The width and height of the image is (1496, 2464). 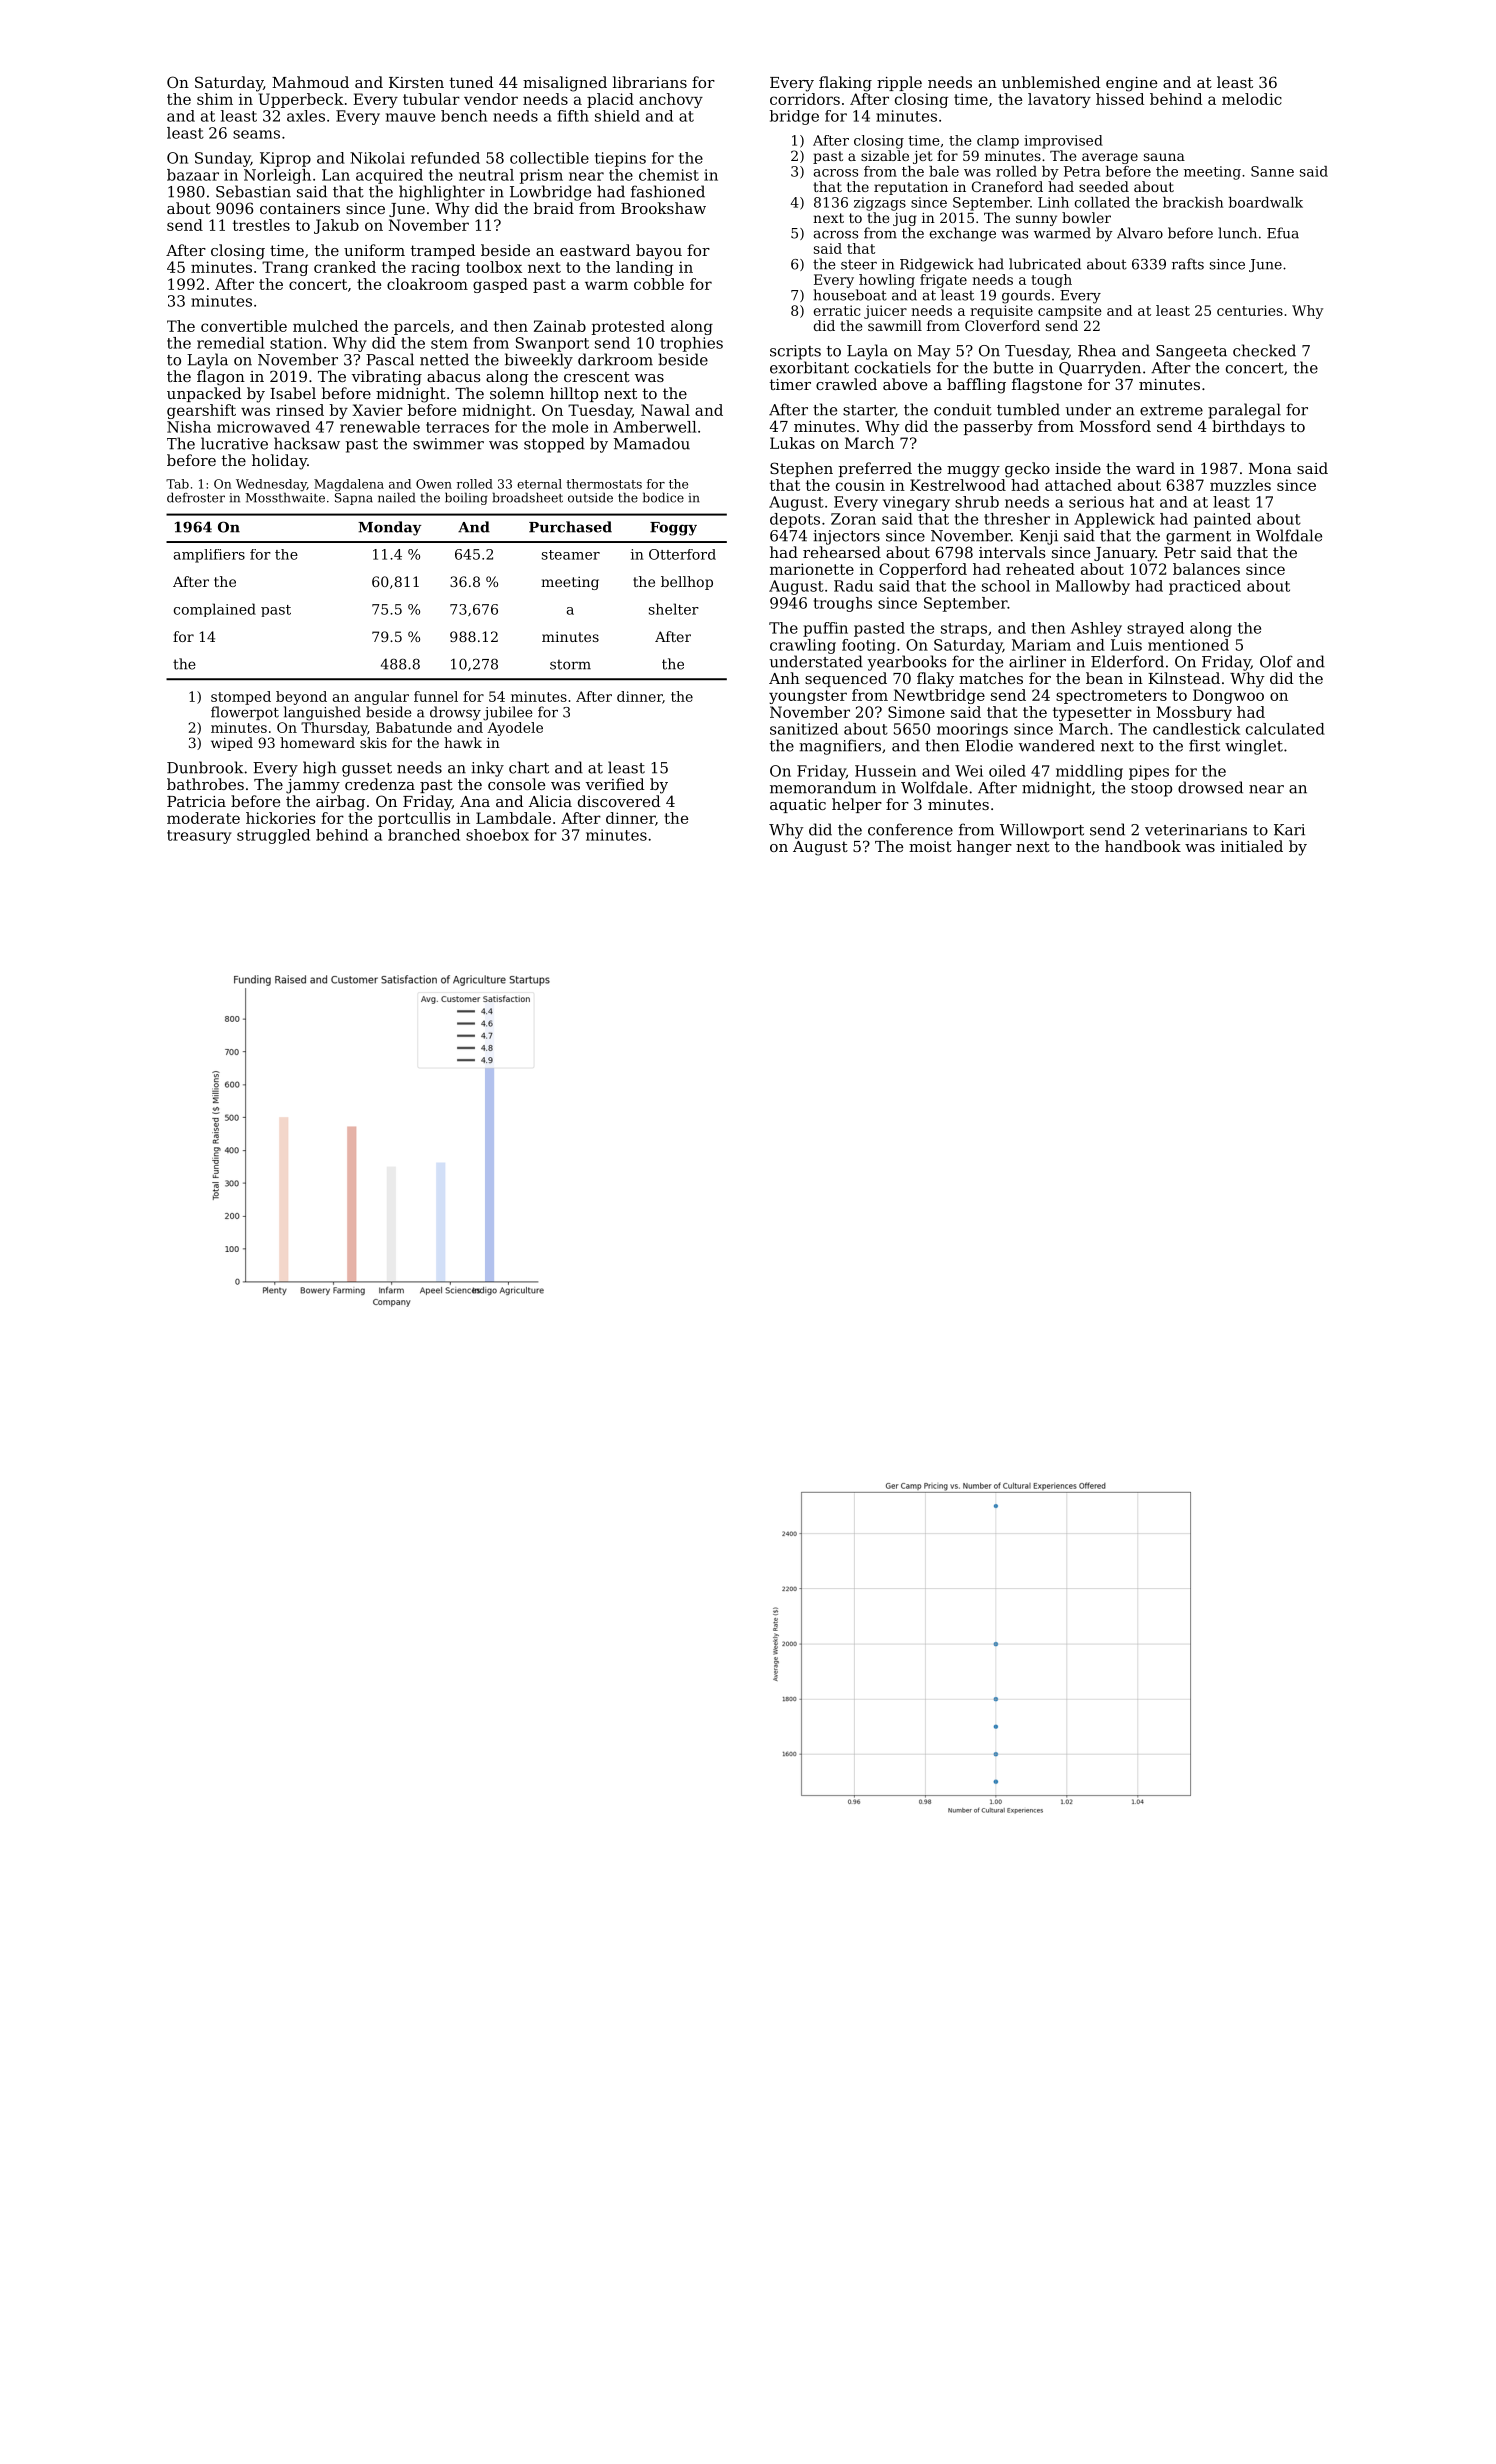 I want to click on reheated, so click(x=1040, y=569).
